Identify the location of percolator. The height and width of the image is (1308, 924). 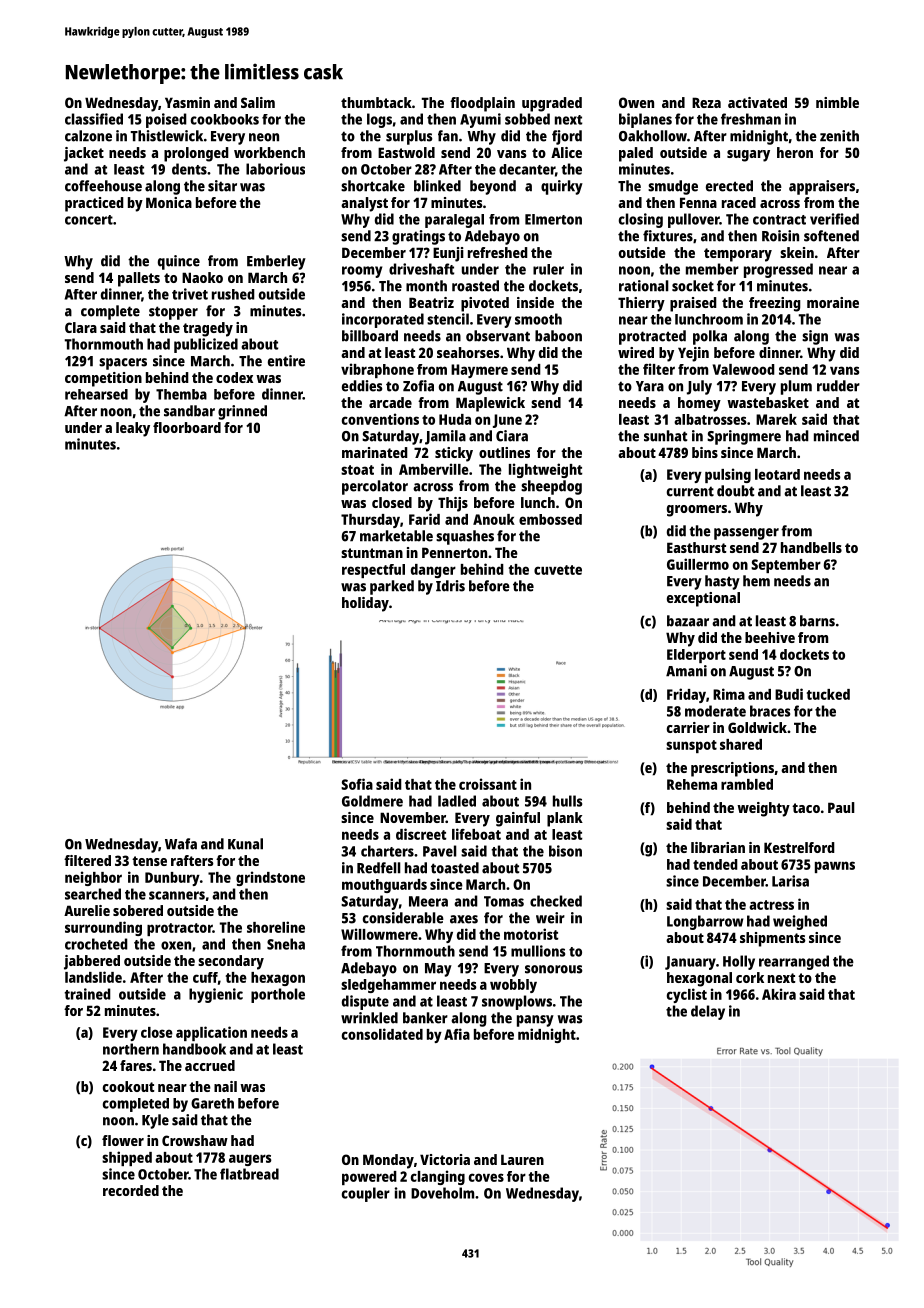
(375, 487).
